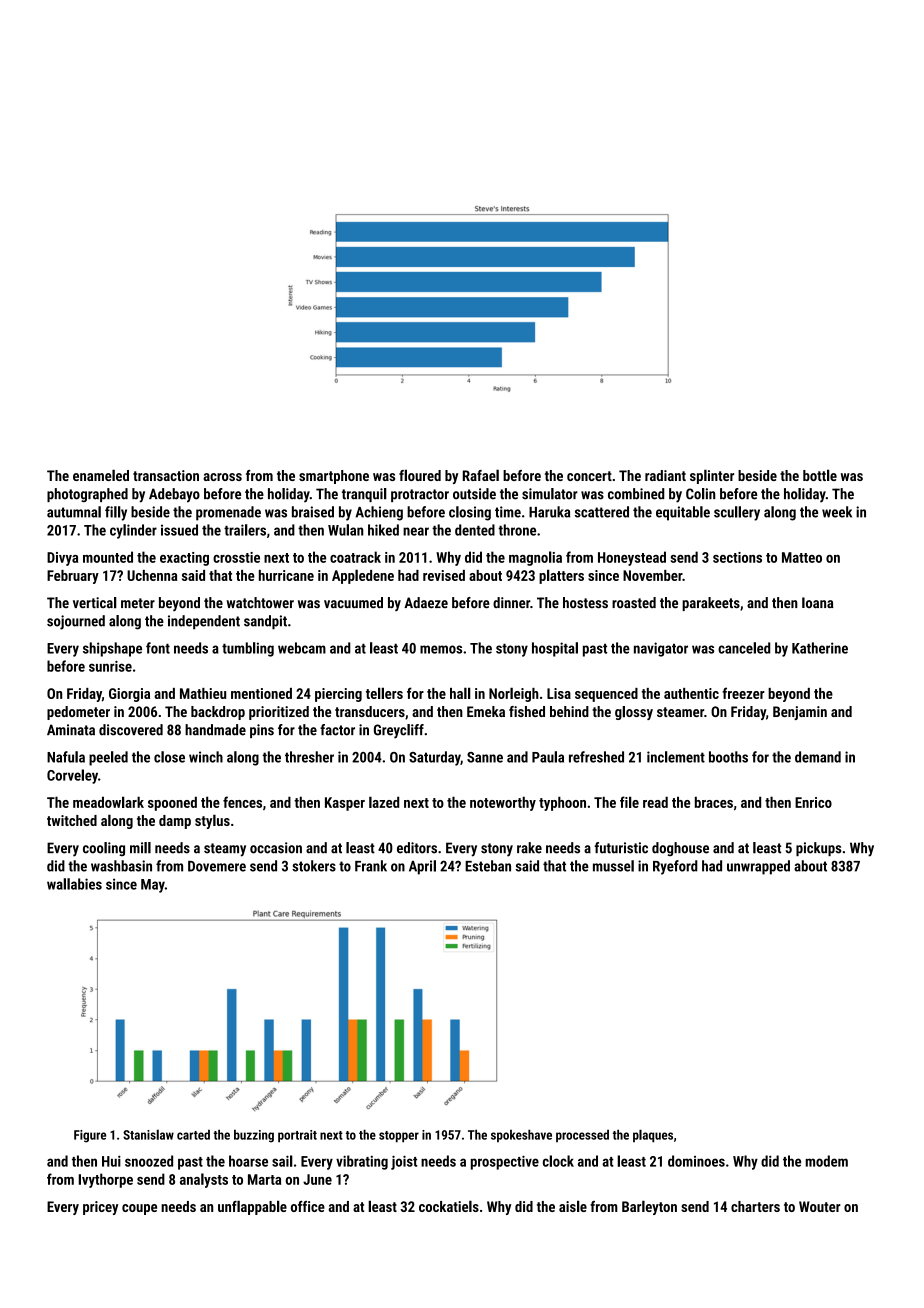  Describe the element at coordinates (818, 757) in the page. I see `demand` at that location.
